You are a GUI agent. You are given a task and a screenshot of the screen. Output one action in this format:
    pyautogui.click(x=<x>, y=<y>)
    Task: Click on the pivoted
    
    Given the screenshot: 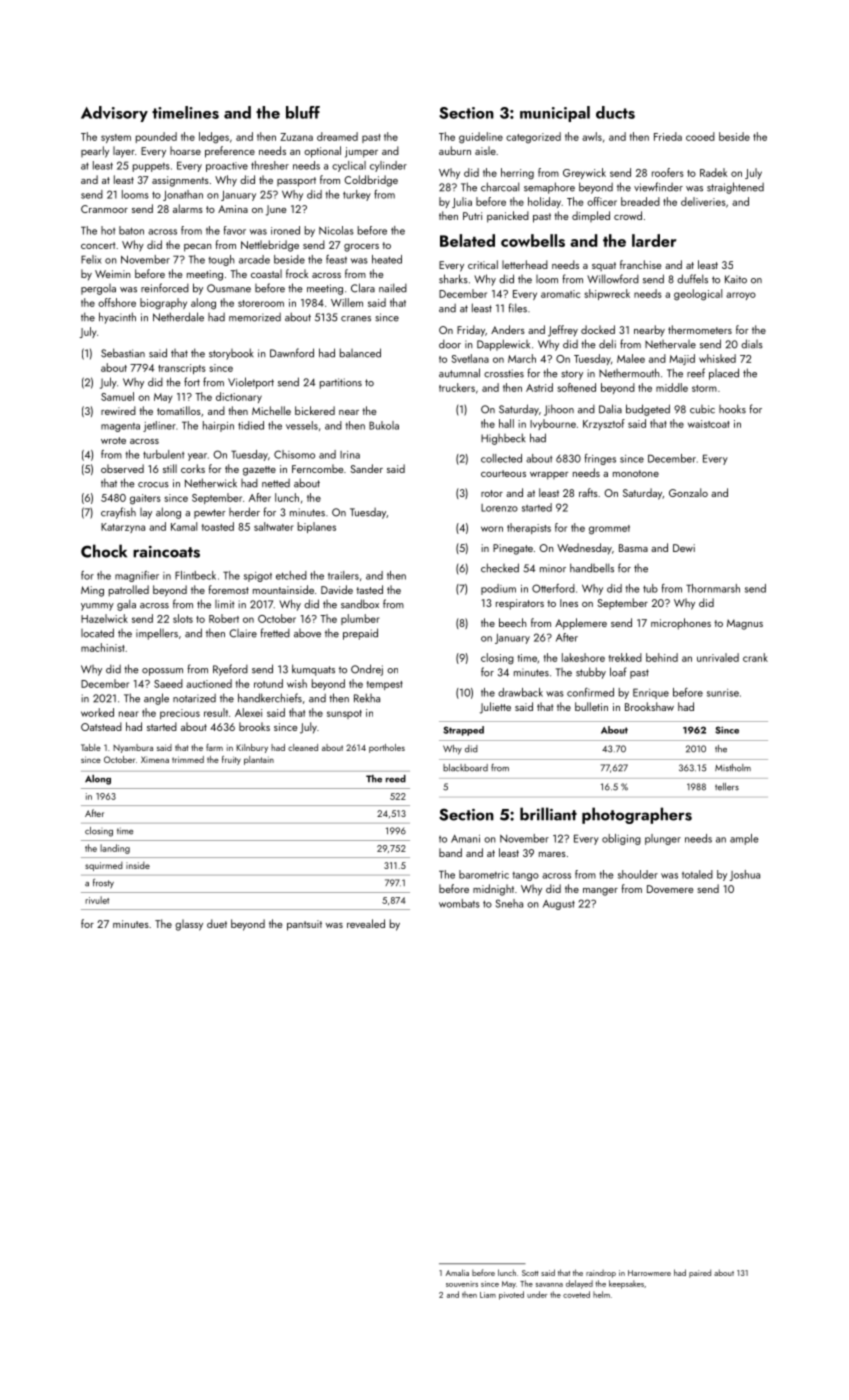 What is the action you would take?
    pyautogui.click(x=511, y=1295)
